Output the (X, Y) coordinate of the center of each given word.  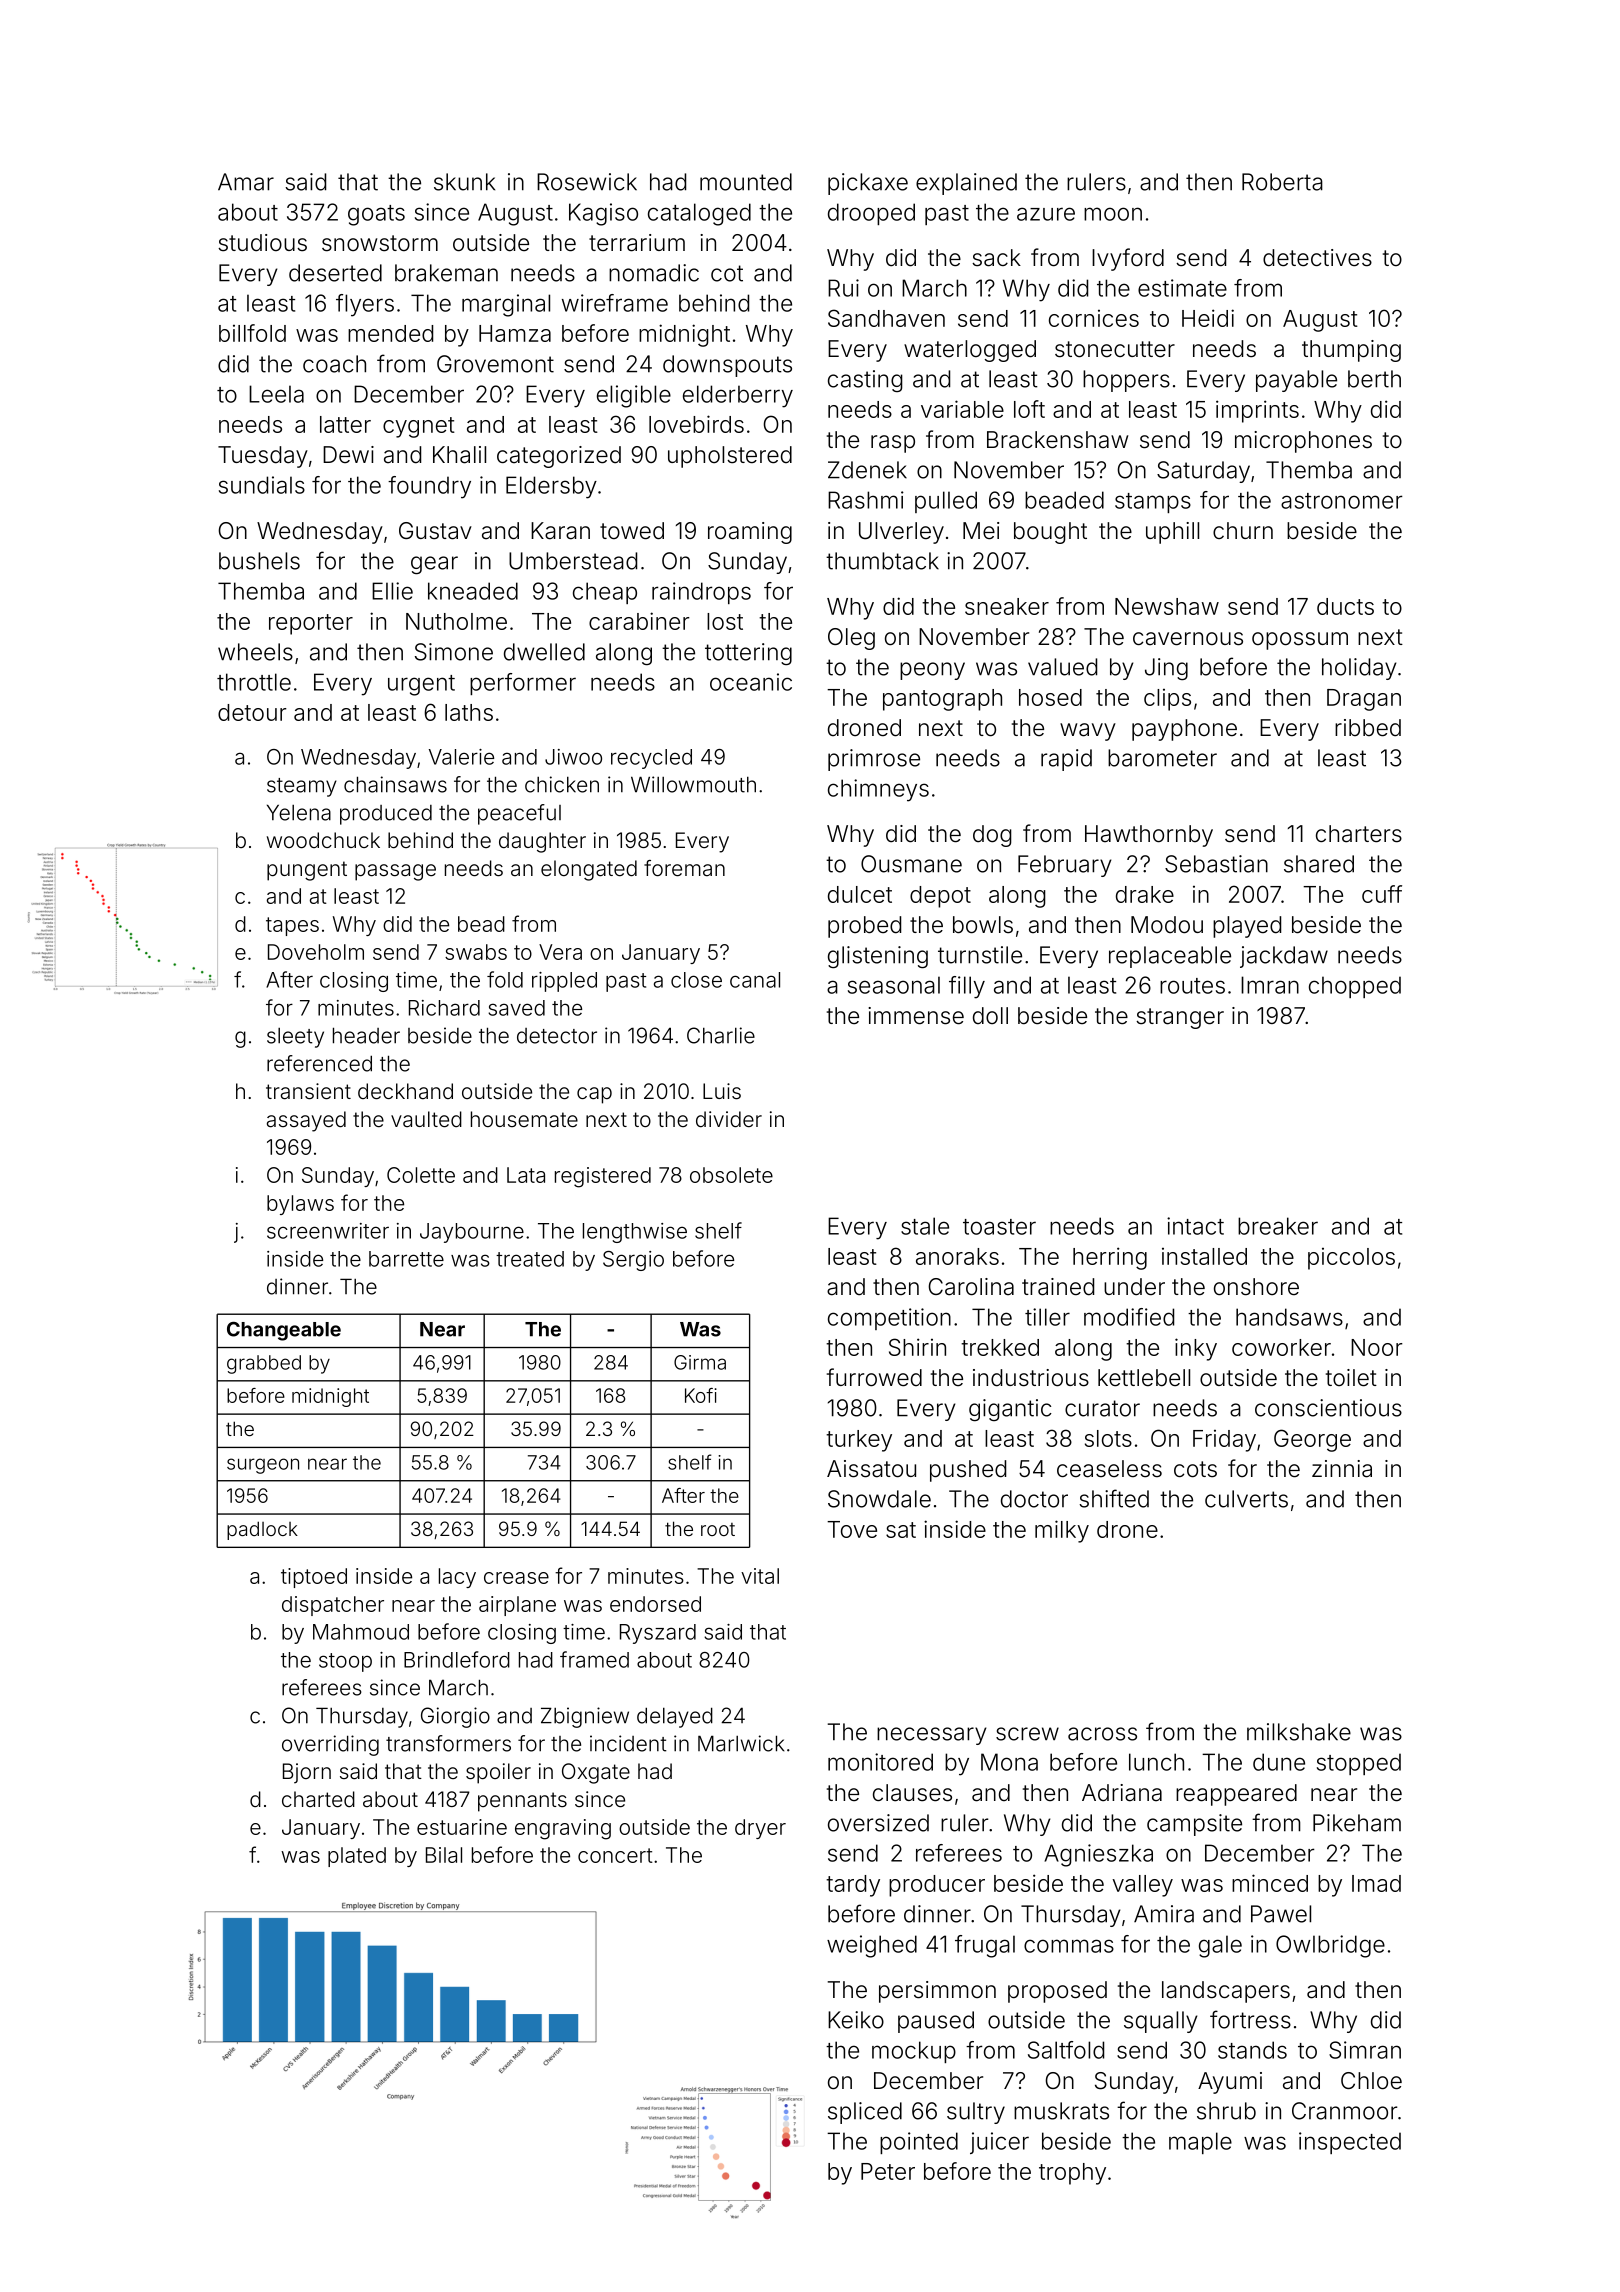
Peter (888, 2171)
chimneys (878, 790)
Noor (1377, 1347)
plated (357, 1857)
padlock (262, 1530)
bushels (259, 561)
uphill (1172, 533)
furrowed (874, 1377)
